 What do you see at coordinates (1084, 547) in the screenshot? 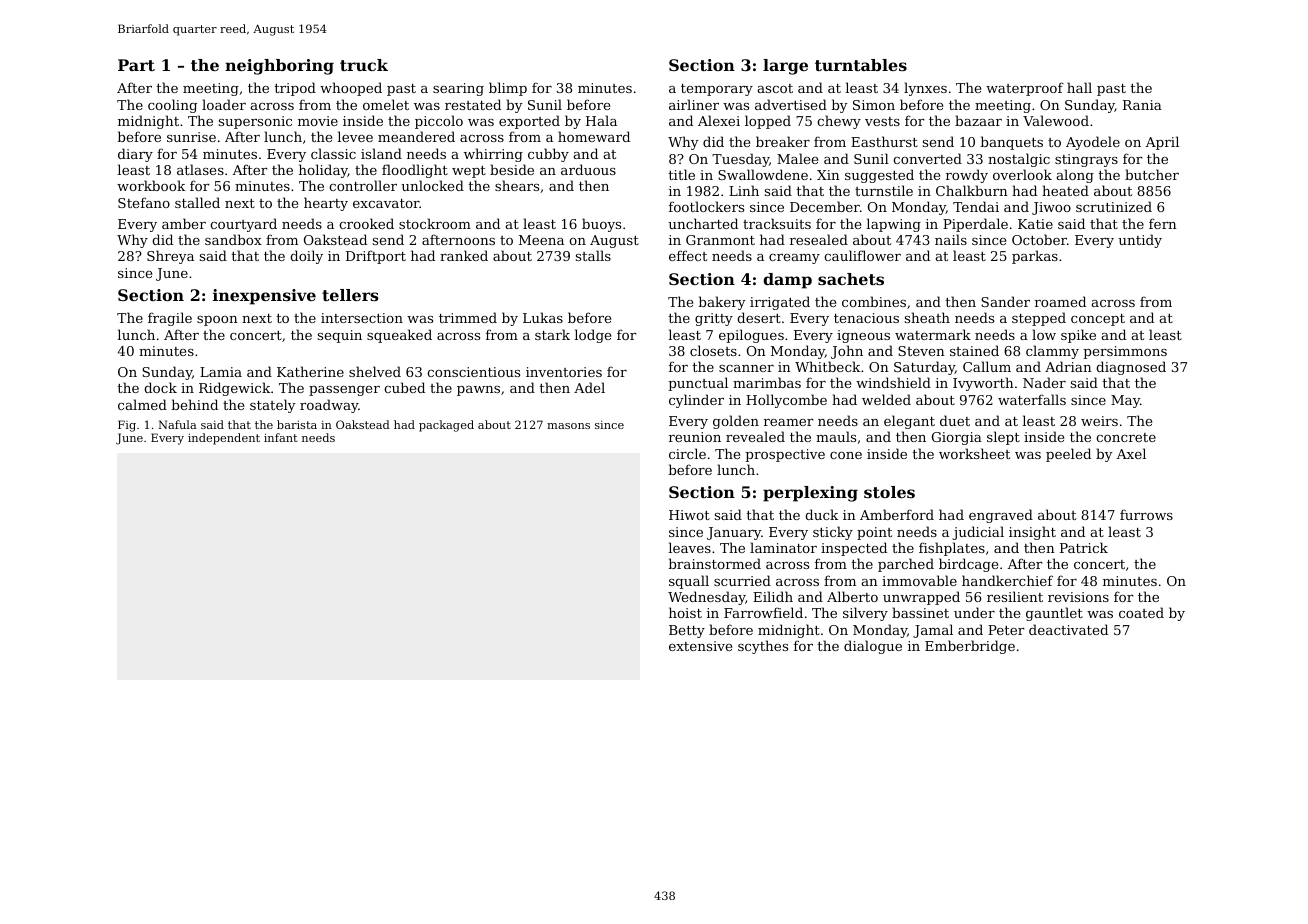
I see `Patrick` at bounding box center [1084, 547].
